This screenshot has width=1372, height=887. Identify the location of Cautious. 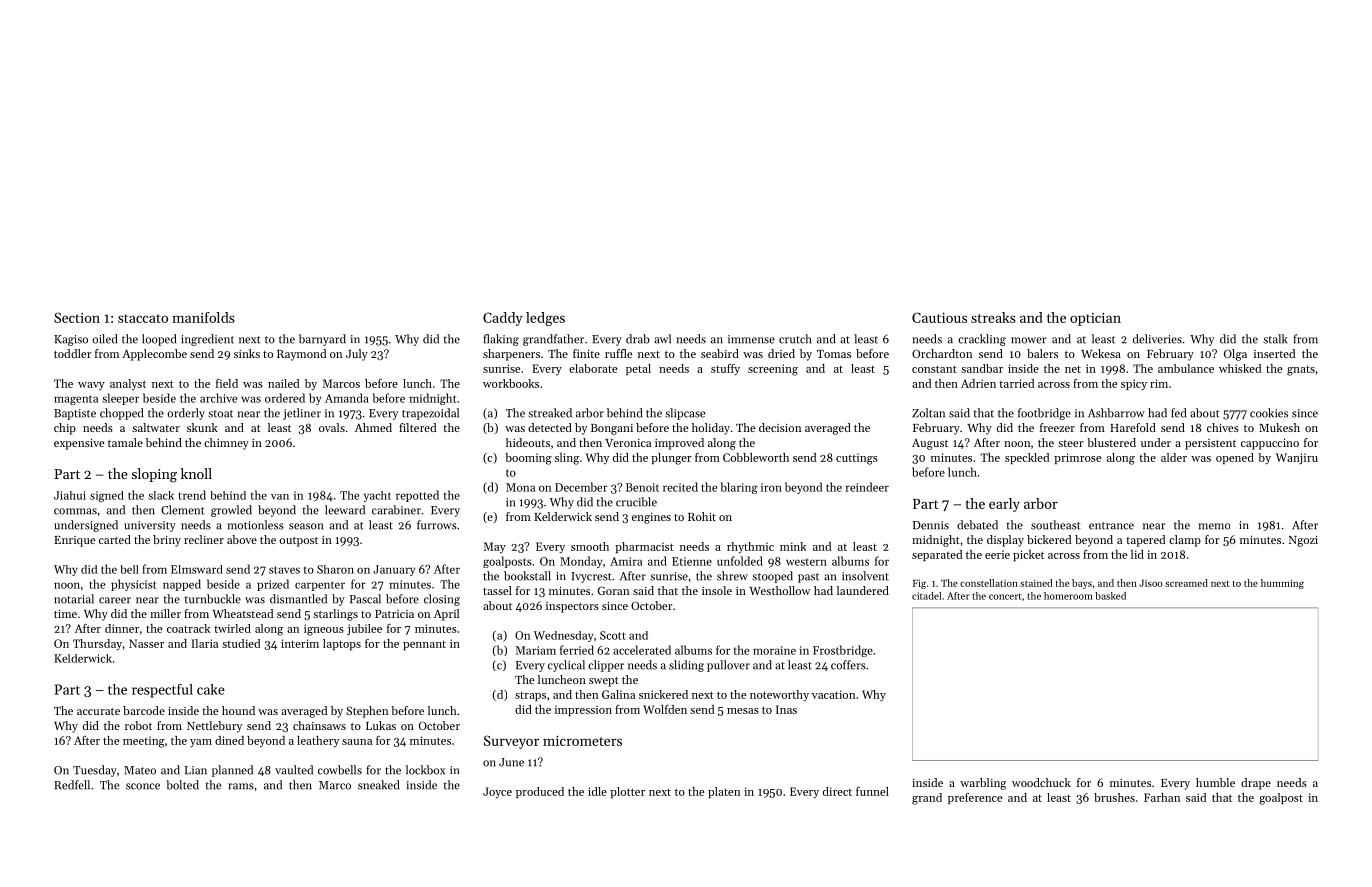
(939, 317).
